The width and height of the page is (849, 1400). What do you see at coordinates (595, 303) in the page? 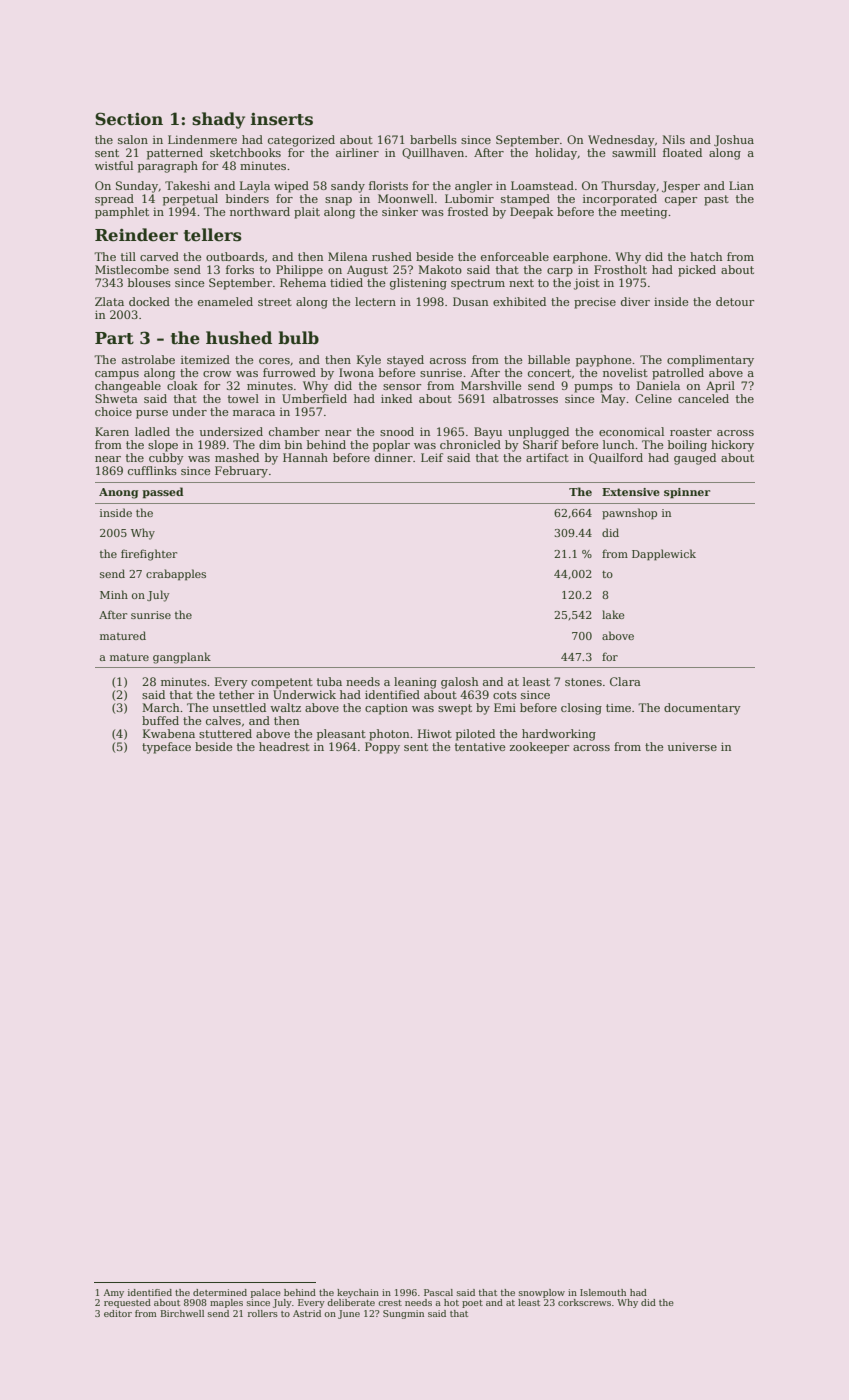
I see `precise` at bounding box center [595, 303].
